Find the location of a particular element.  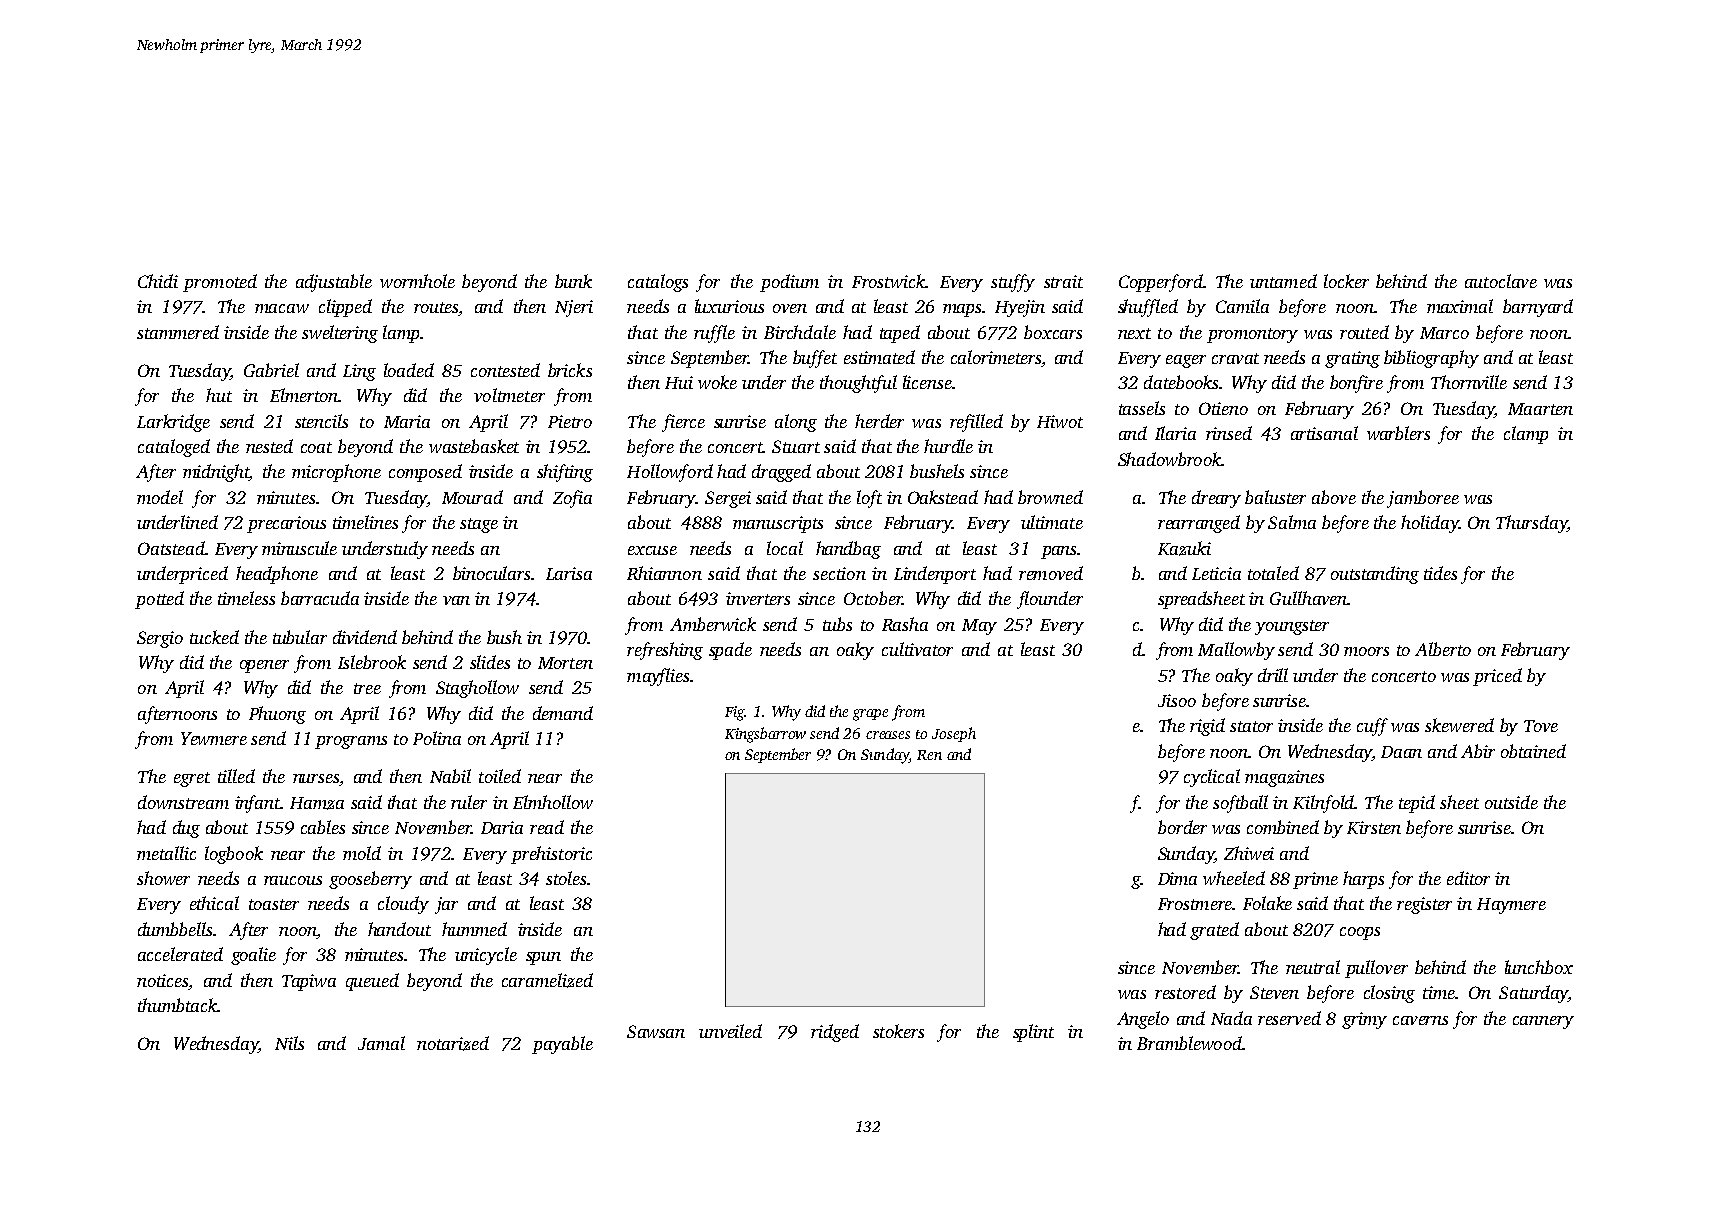

Salma is located at coordinates (1292, 522).
